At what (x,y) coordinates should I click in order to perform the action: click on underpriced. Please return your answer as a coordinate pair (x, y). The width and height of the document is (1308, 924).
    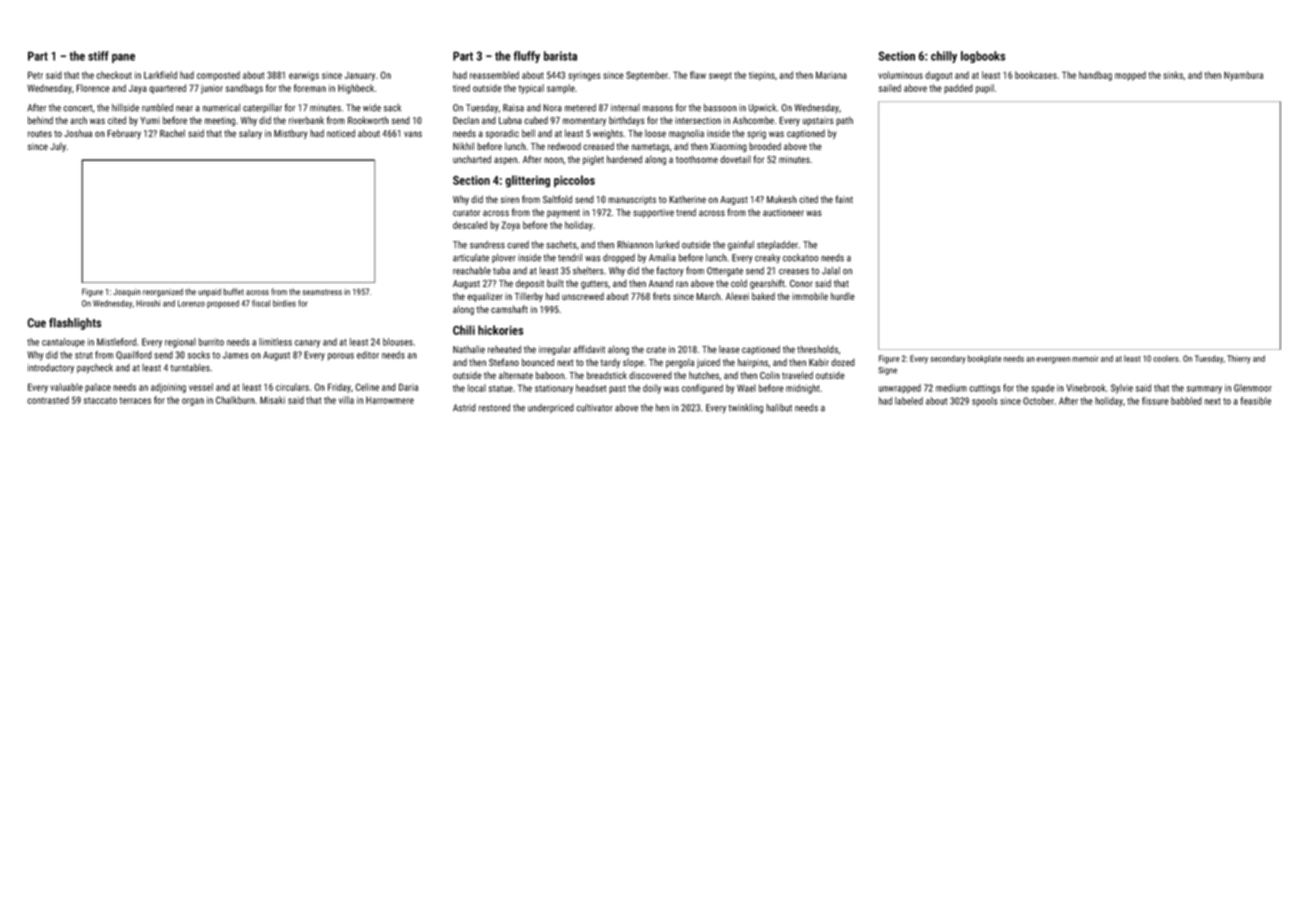
    Looking at the image, I should click on (551, 408).
